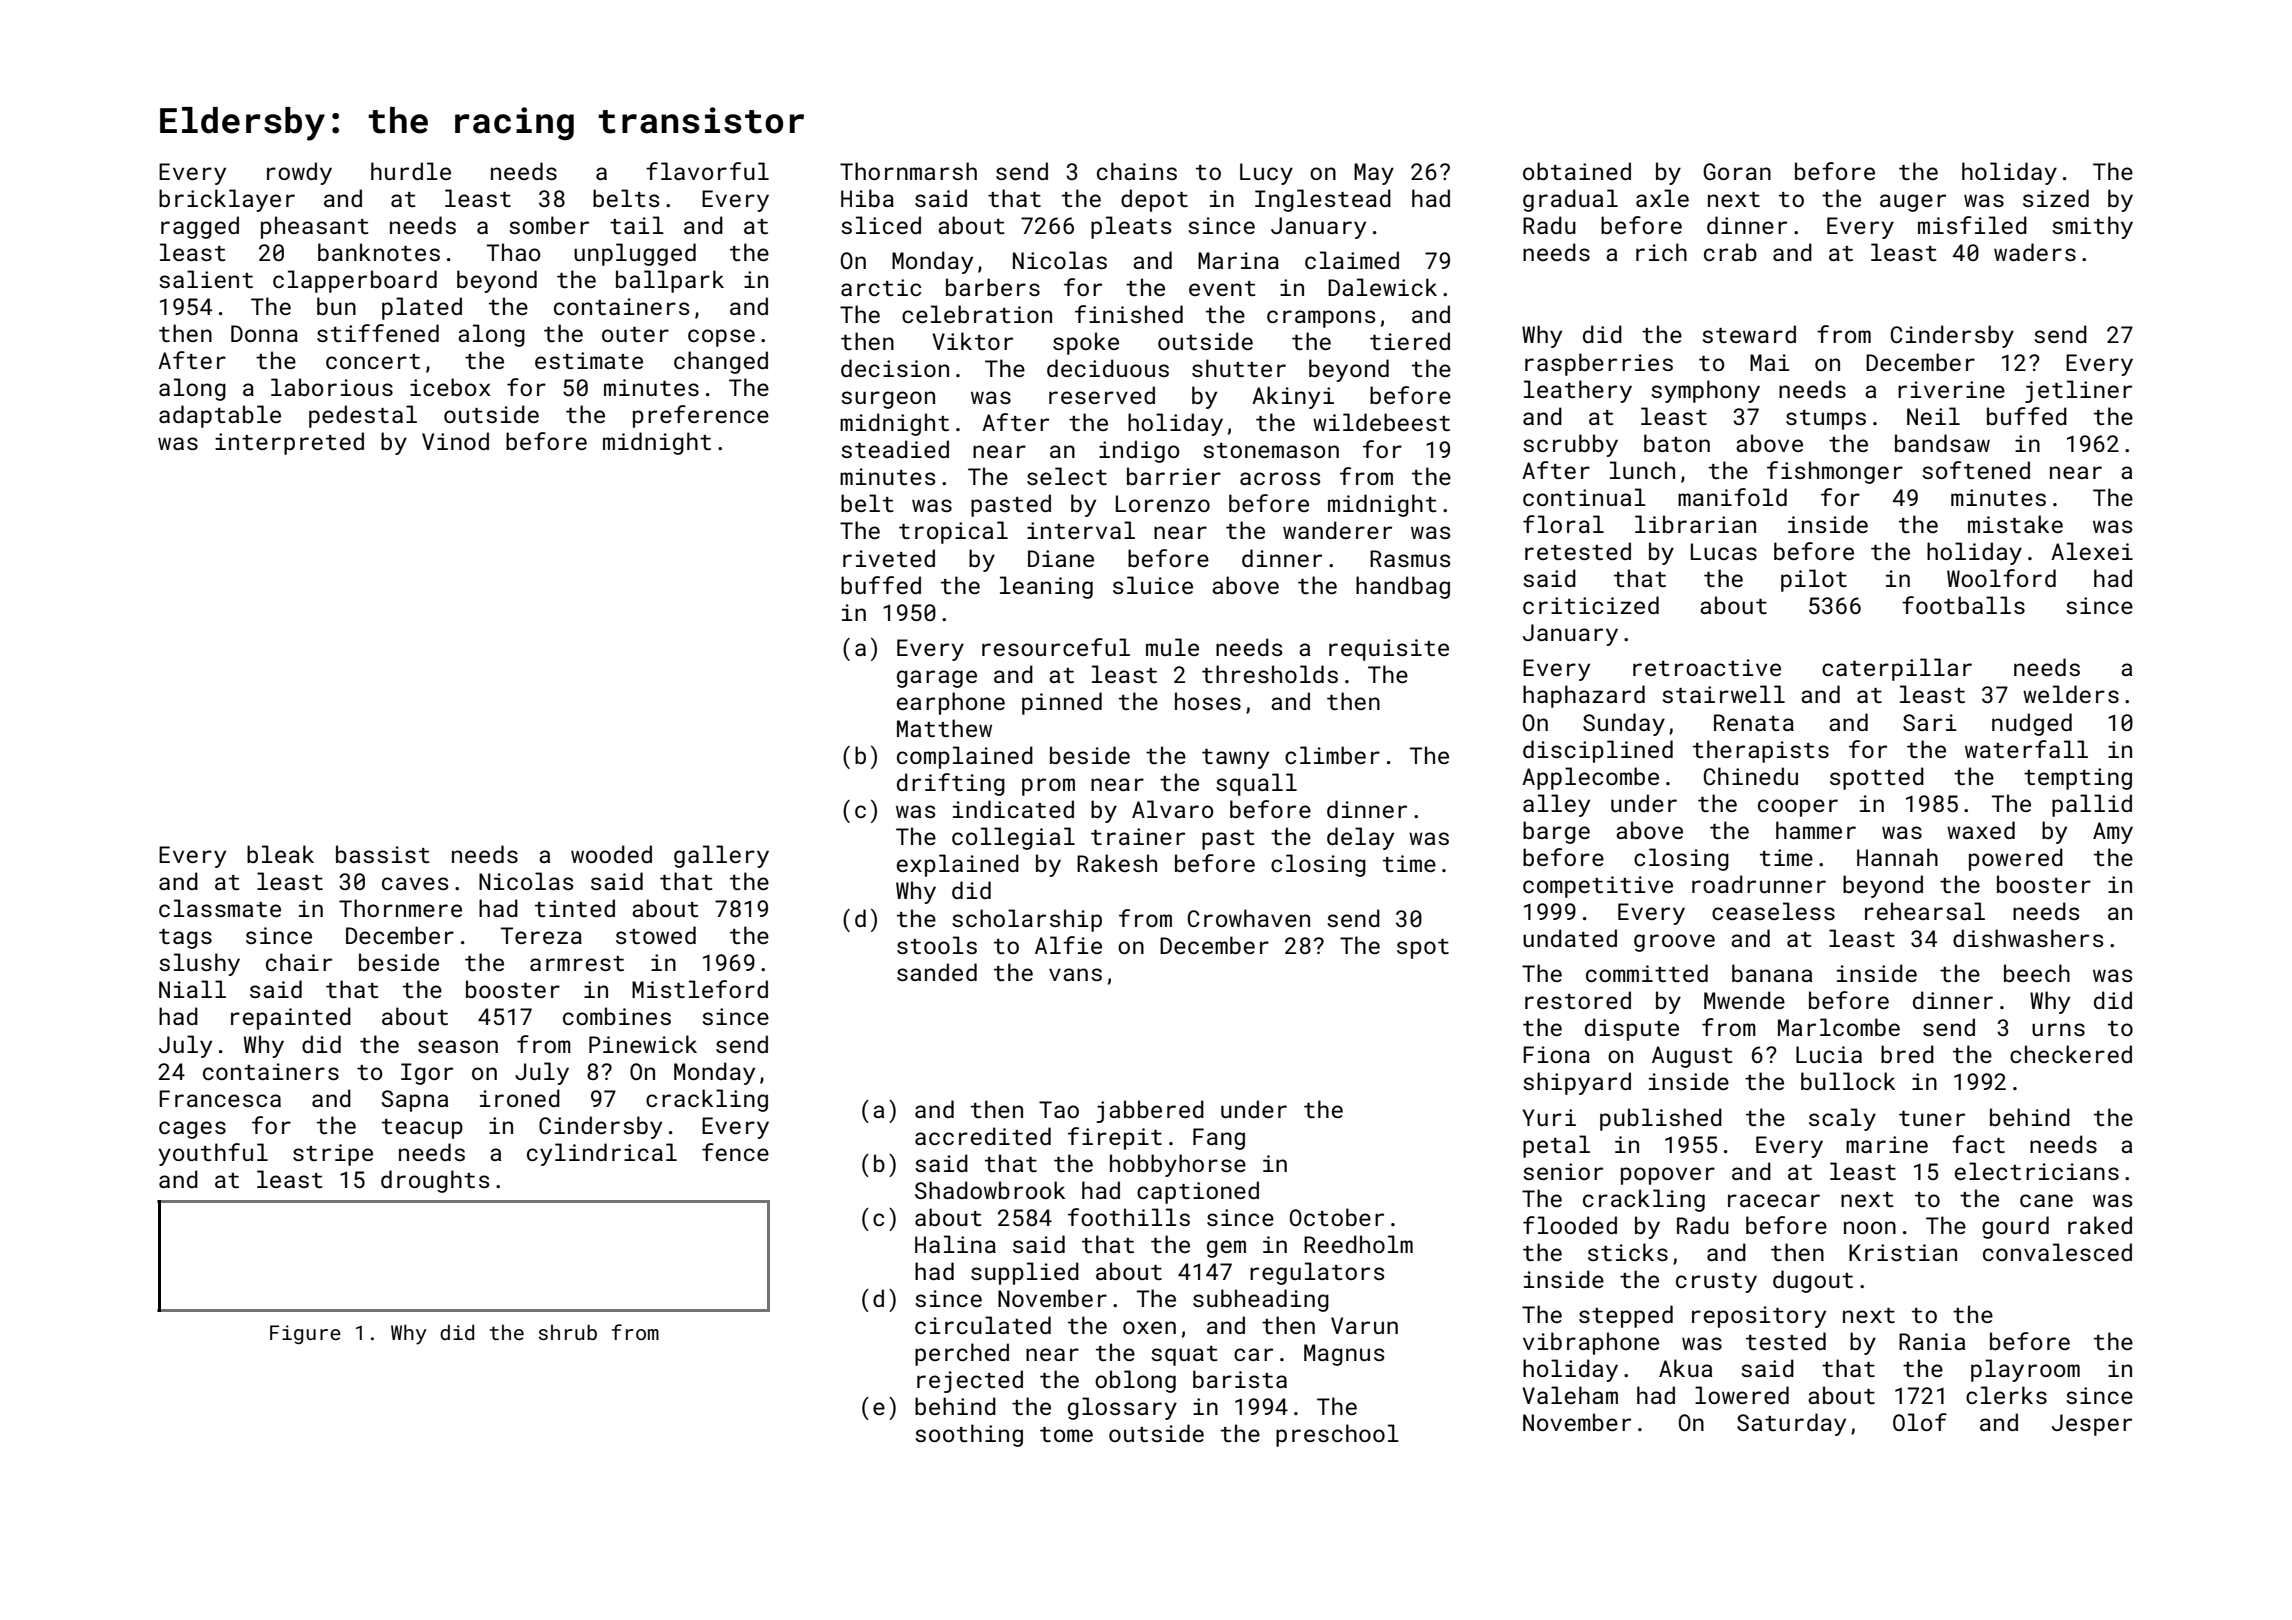 This screenshot has width=2292, height=1620. What do you see at coordinates (280, 854) in the screenshot?
I see `bleak` at bounding box center [280, 854].
